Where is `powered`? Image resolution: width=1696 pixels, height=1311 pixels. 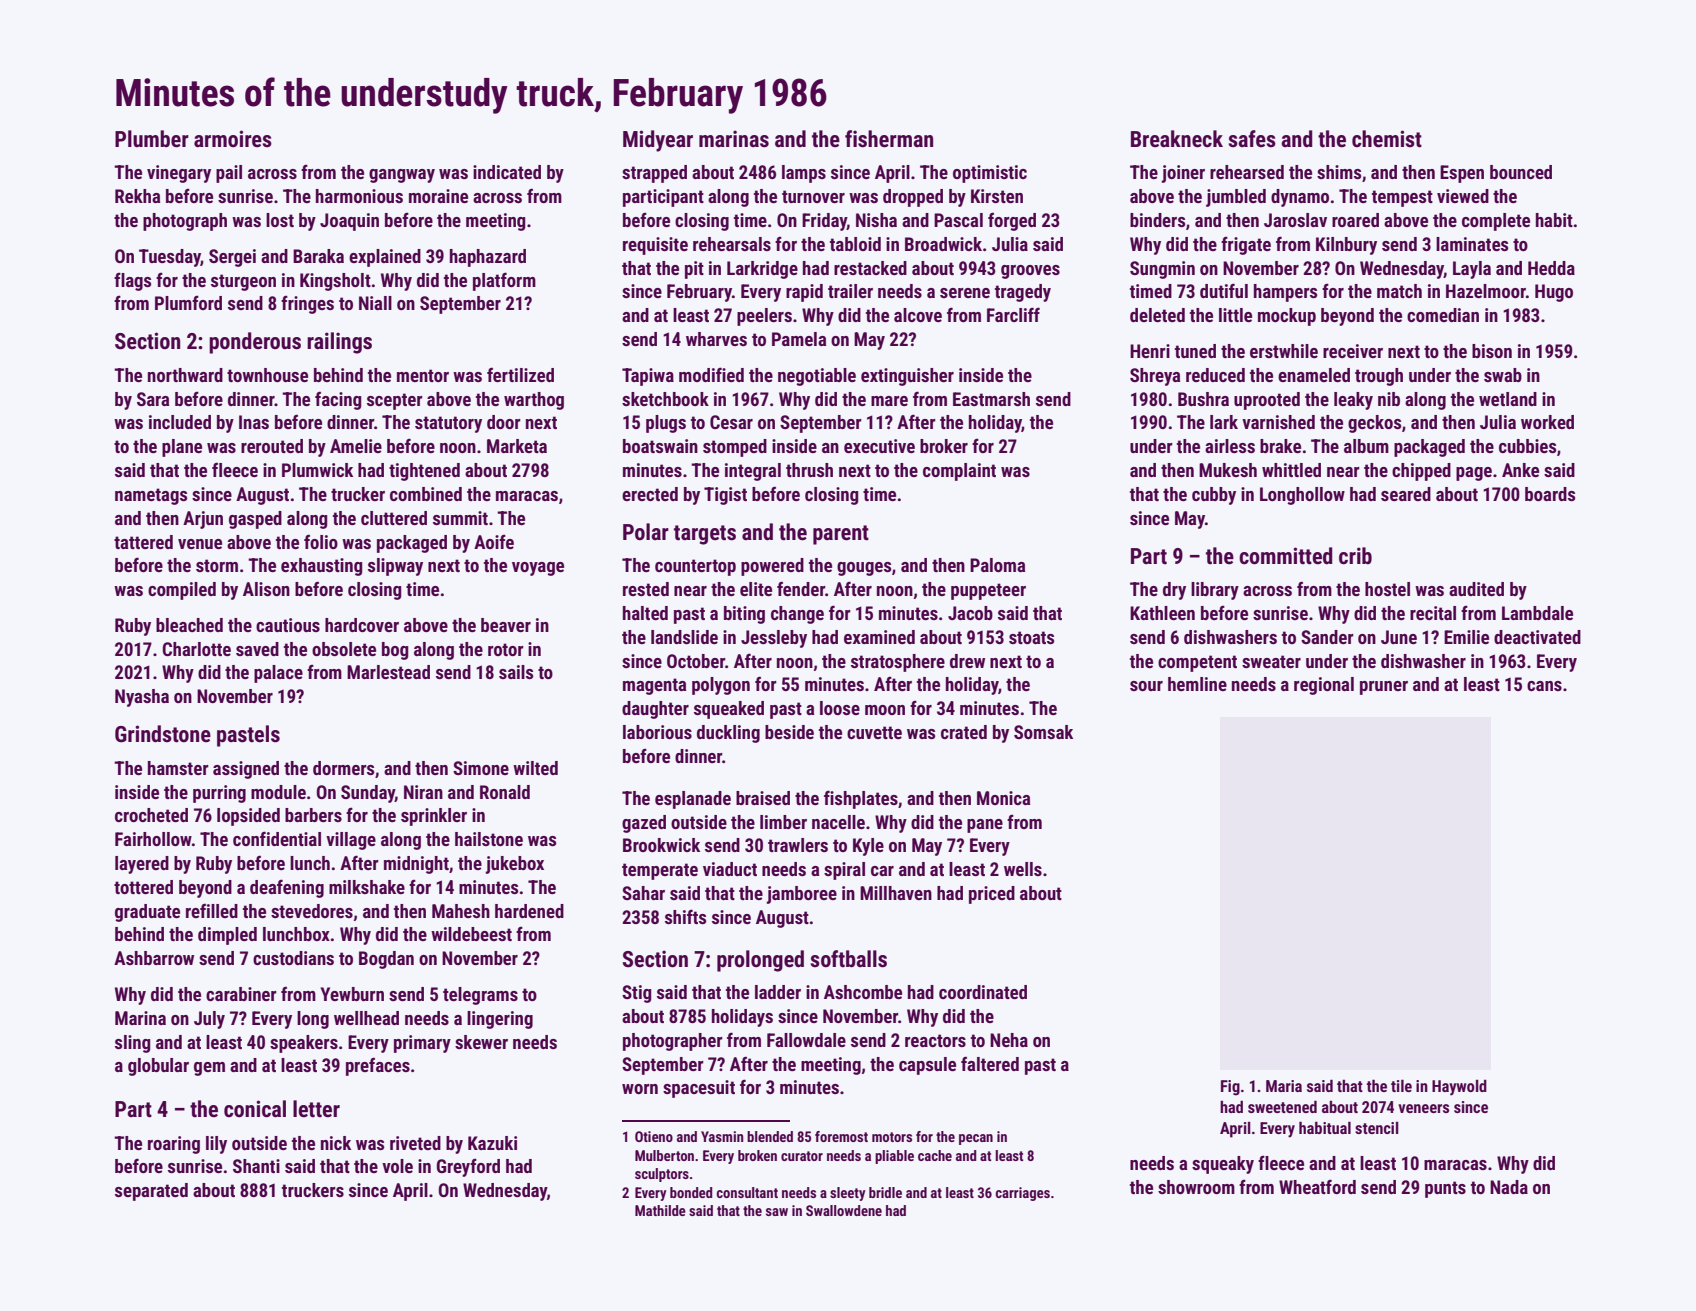
powered is located at coordinates (772, 567).
